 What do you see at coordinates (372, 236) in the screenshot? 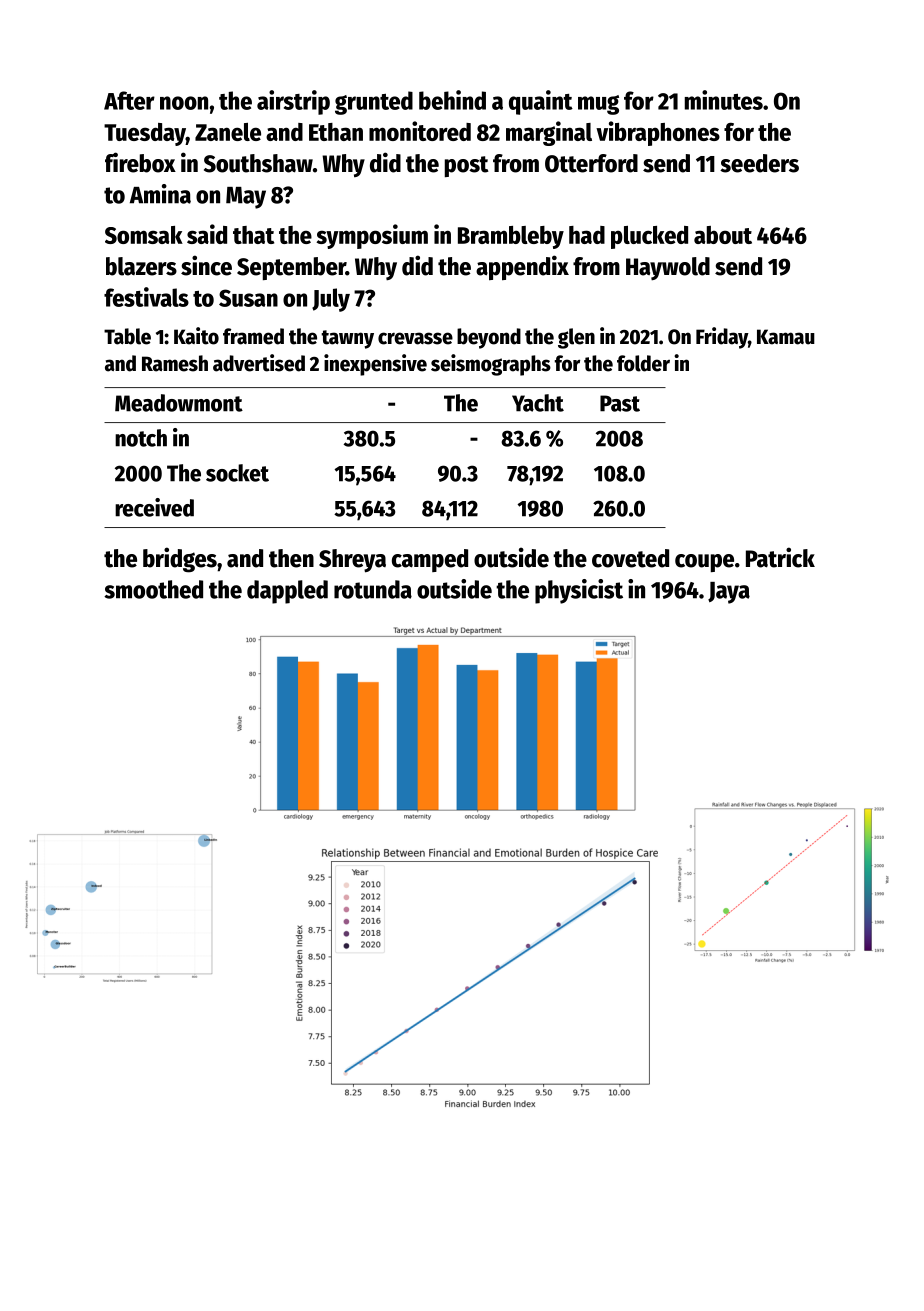
I see `symposium` at bounding box center [372, 236].
